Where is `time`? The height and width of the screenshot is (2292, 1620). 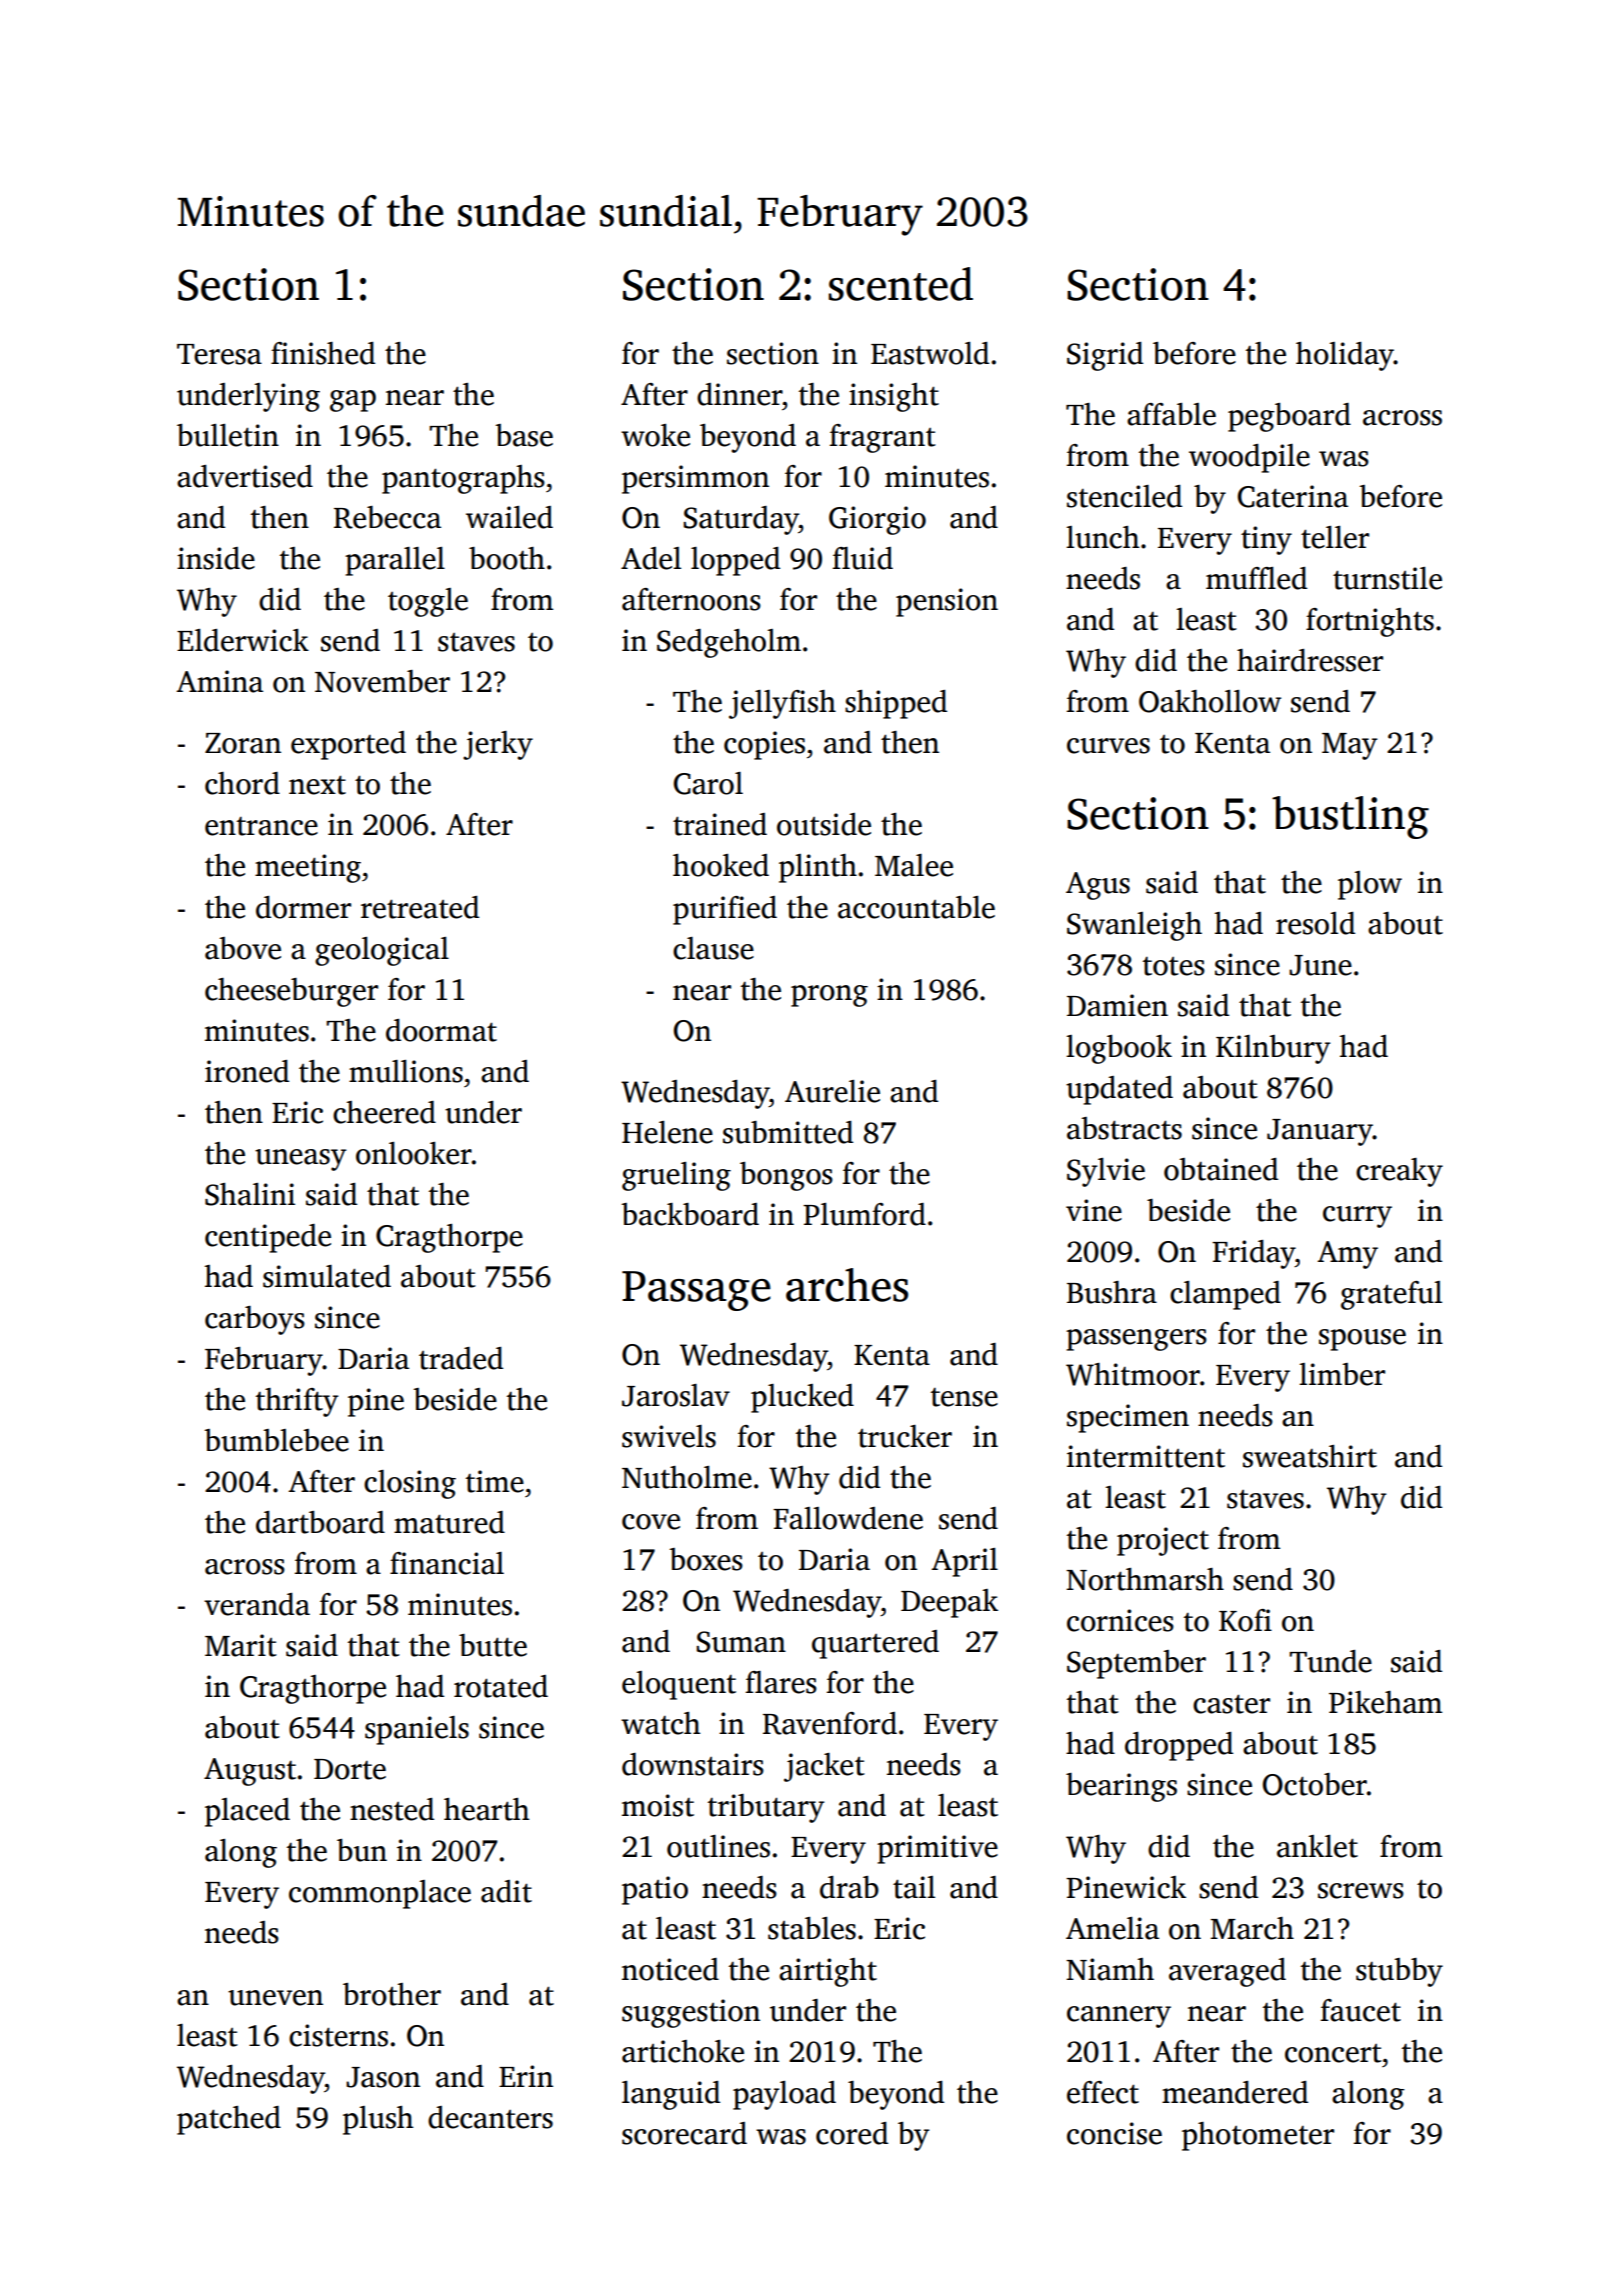
time is located at coordinates (495, 1481).
